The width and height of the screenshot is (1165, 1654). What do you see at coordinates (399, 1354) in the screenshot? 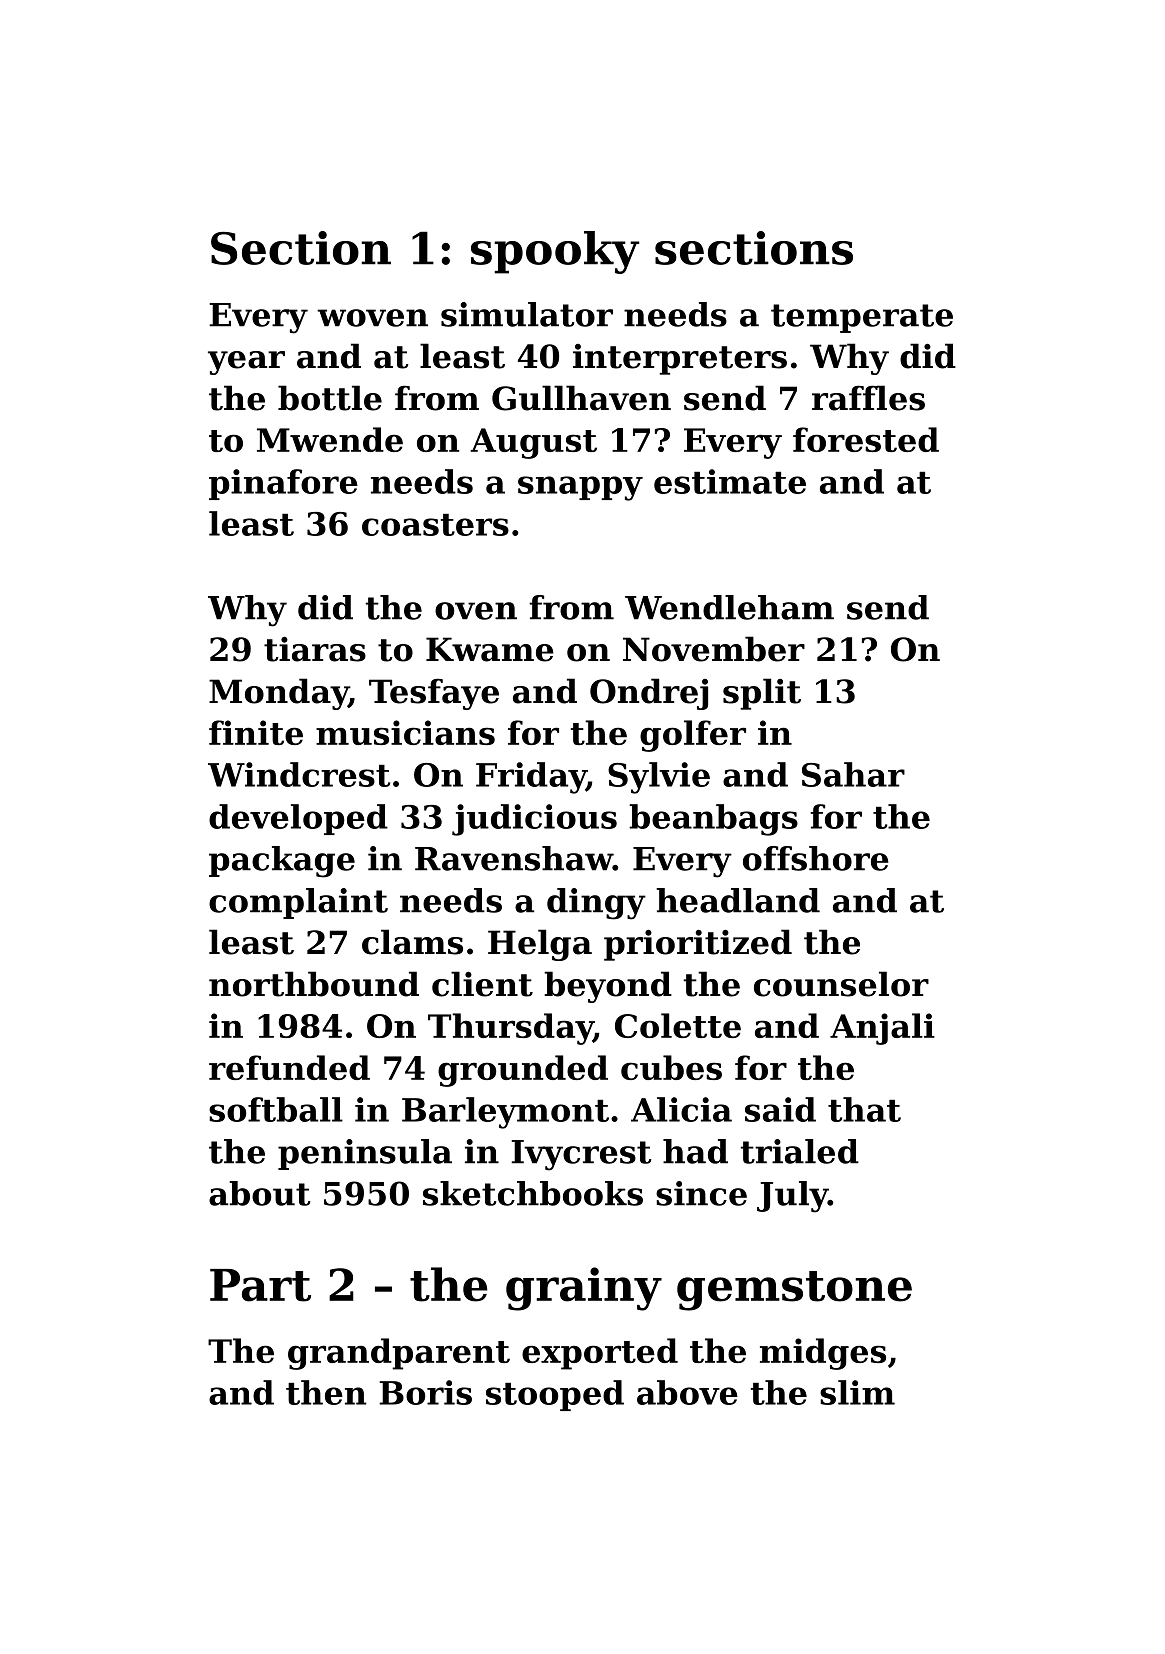
I see `grandparent` at bounding box center [399, 1354].
